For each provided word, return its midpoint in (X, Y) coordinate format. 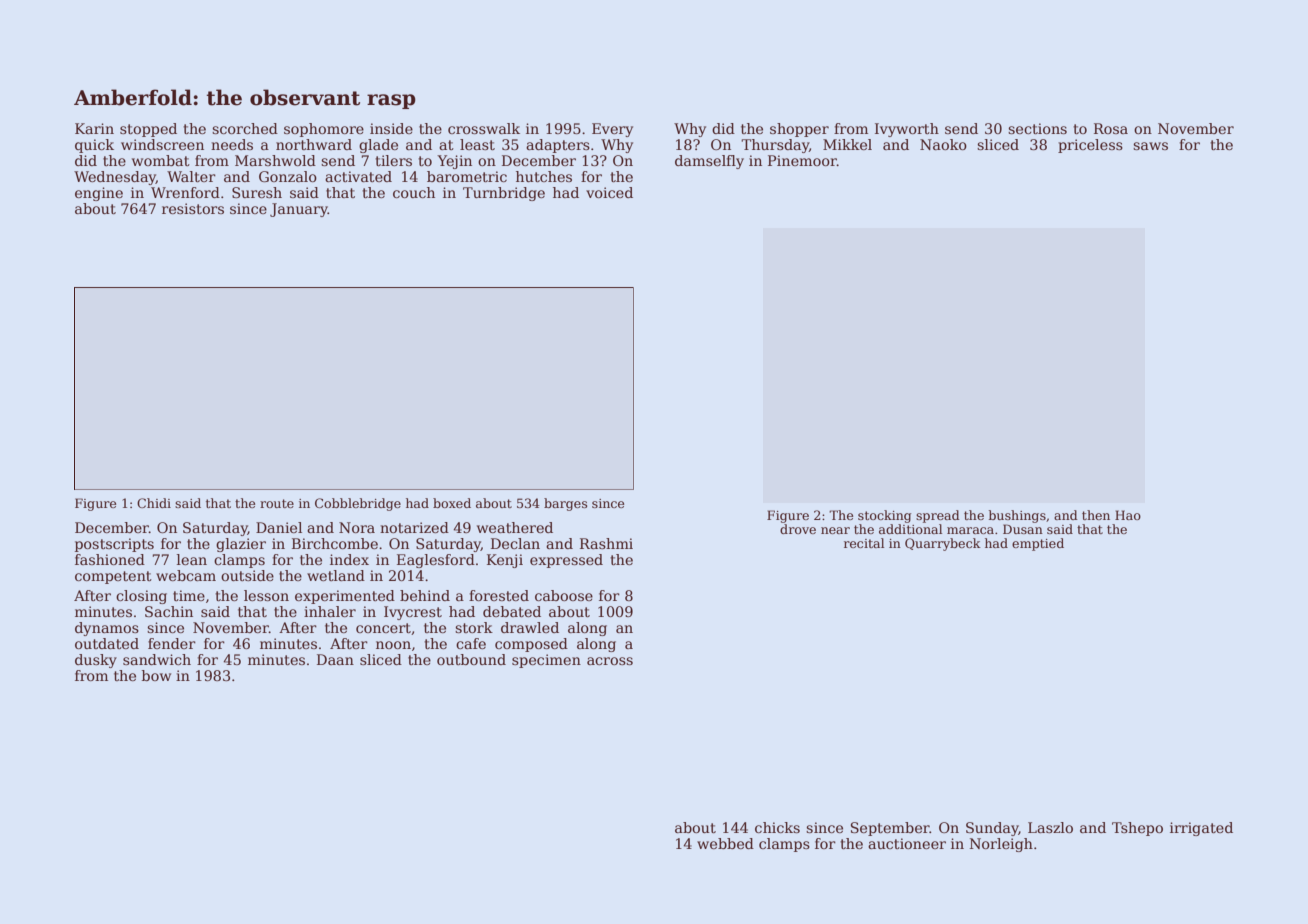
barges (565, 504)
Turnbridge (504, 194)
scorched (245, 128)
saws (1150, 146)
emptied (1038, 544)
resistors (193, 208)
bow (156, 675)
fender (172, 643)
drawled (530, 627)
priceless (1090, 146)
